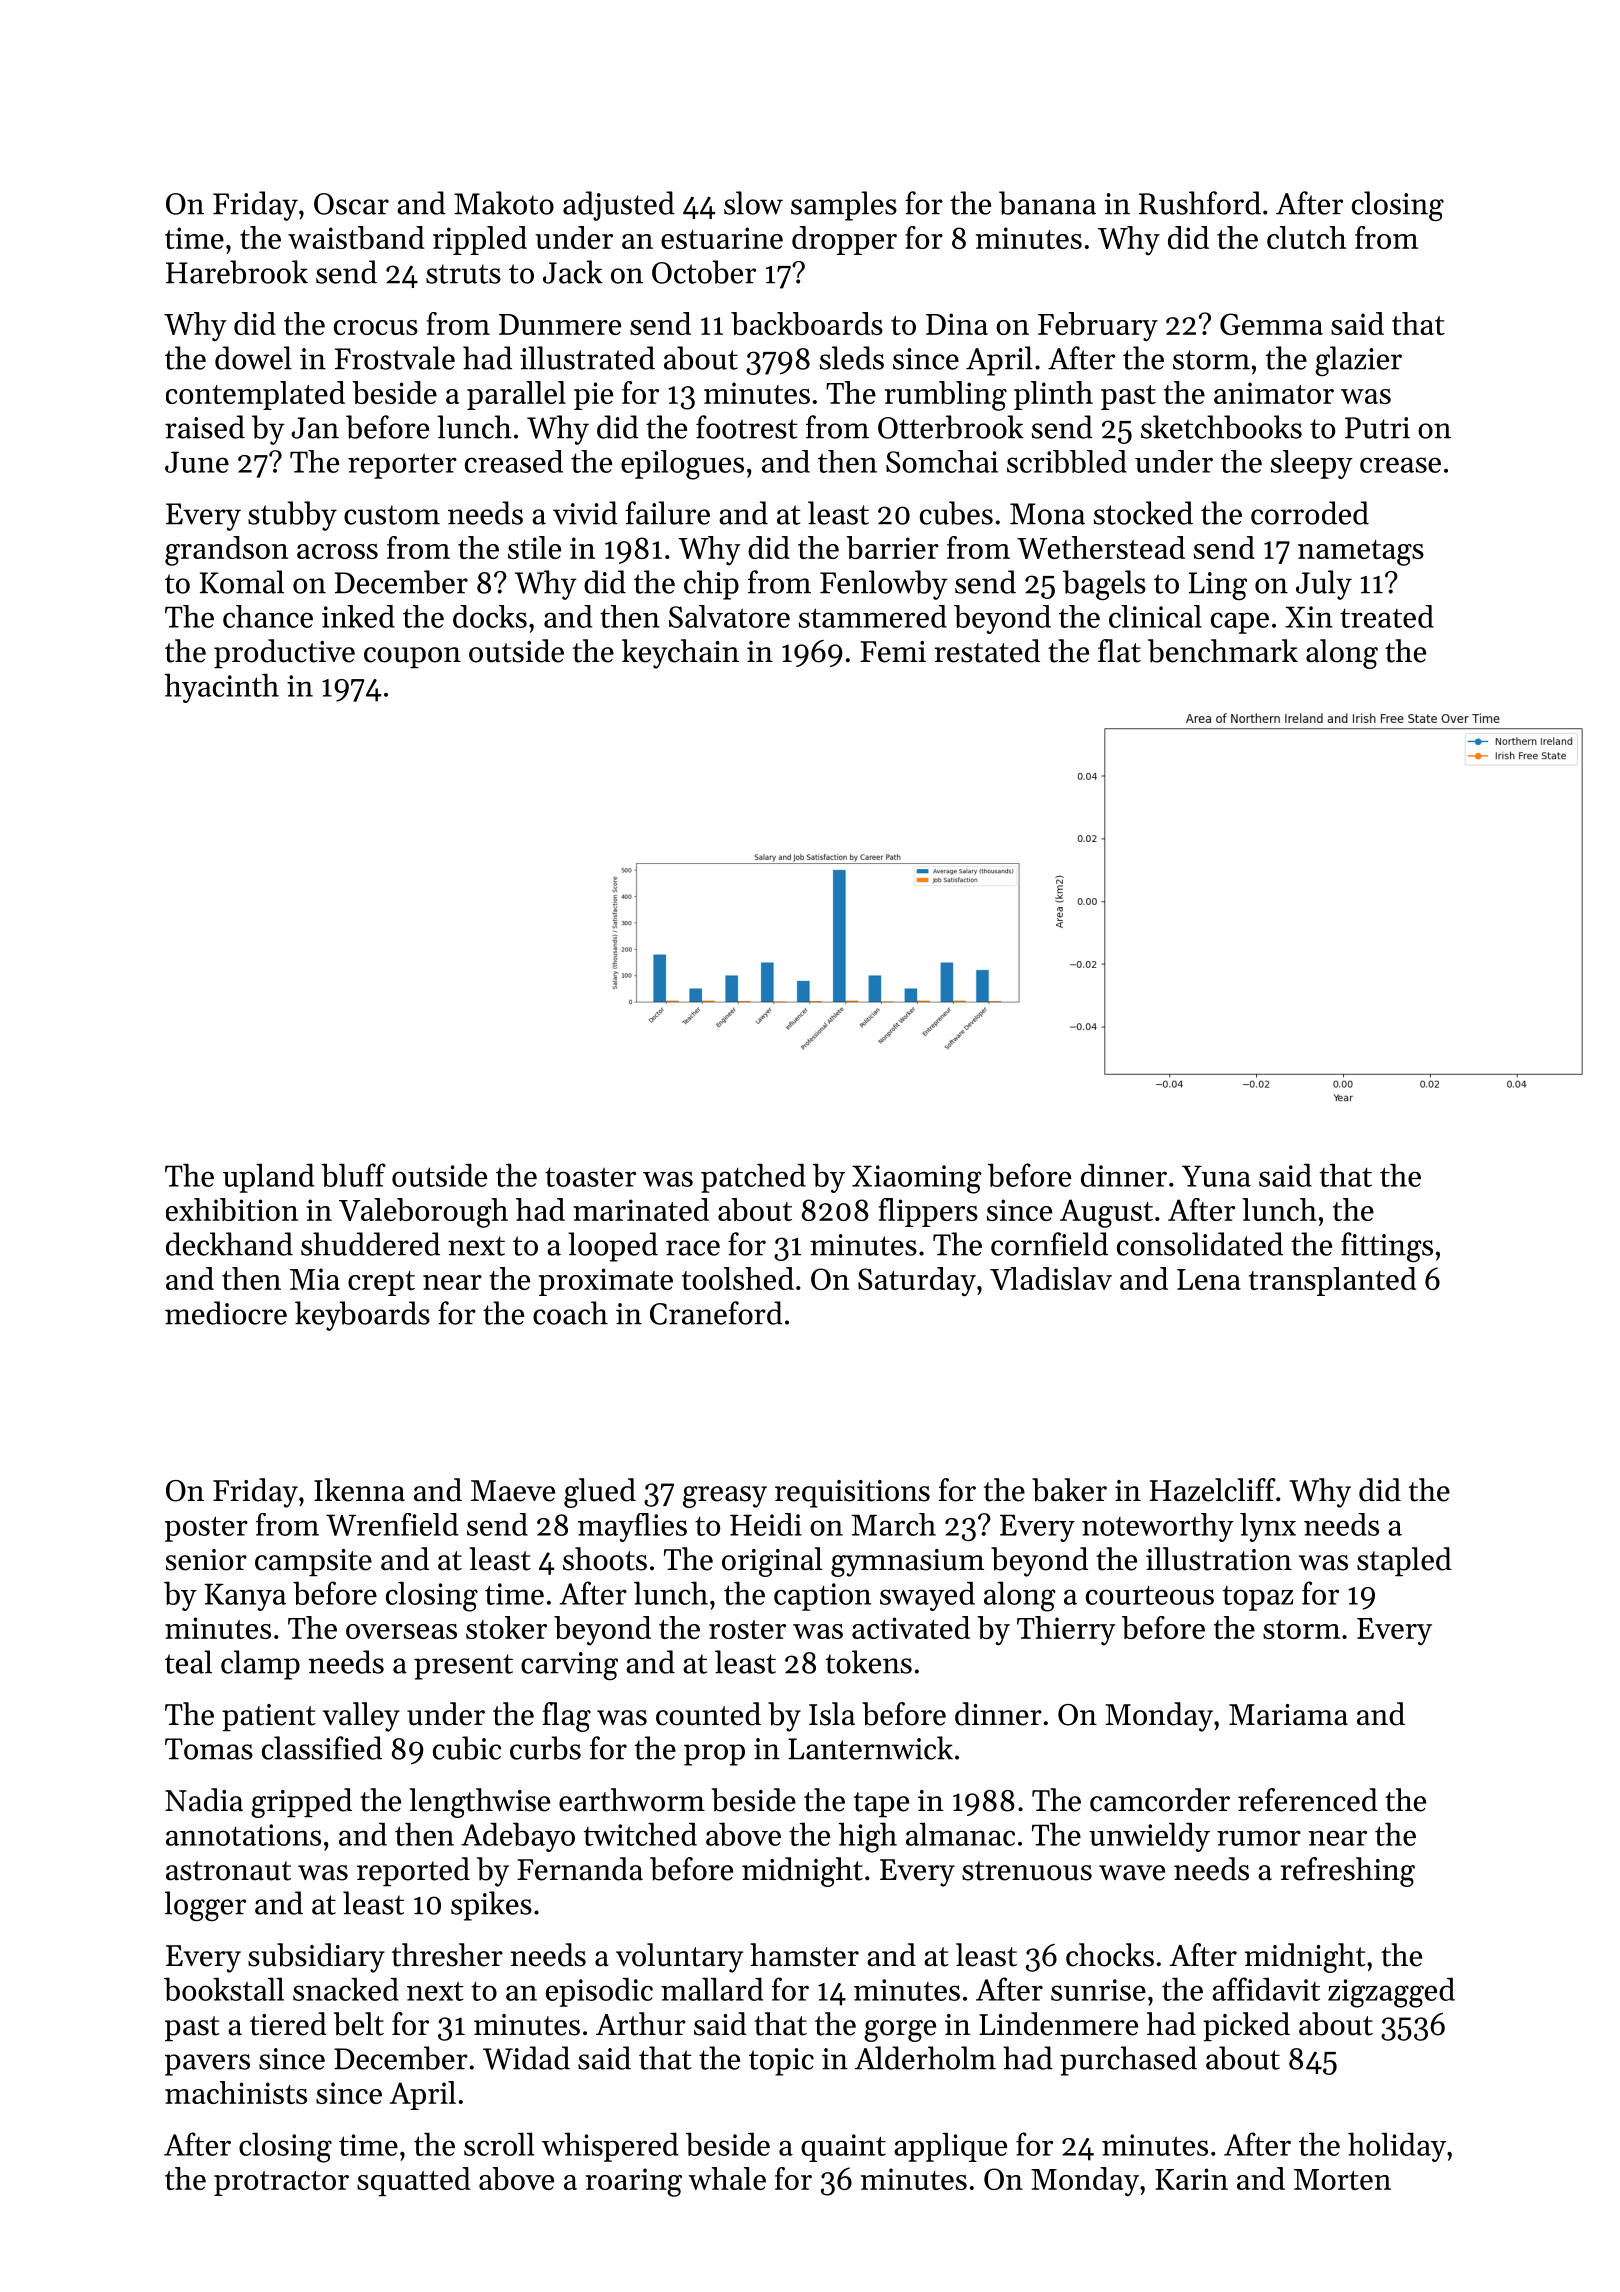 The height and width of the screenshot is (2292, 1620). I want to click on Gemma, so click(1271, 324).
